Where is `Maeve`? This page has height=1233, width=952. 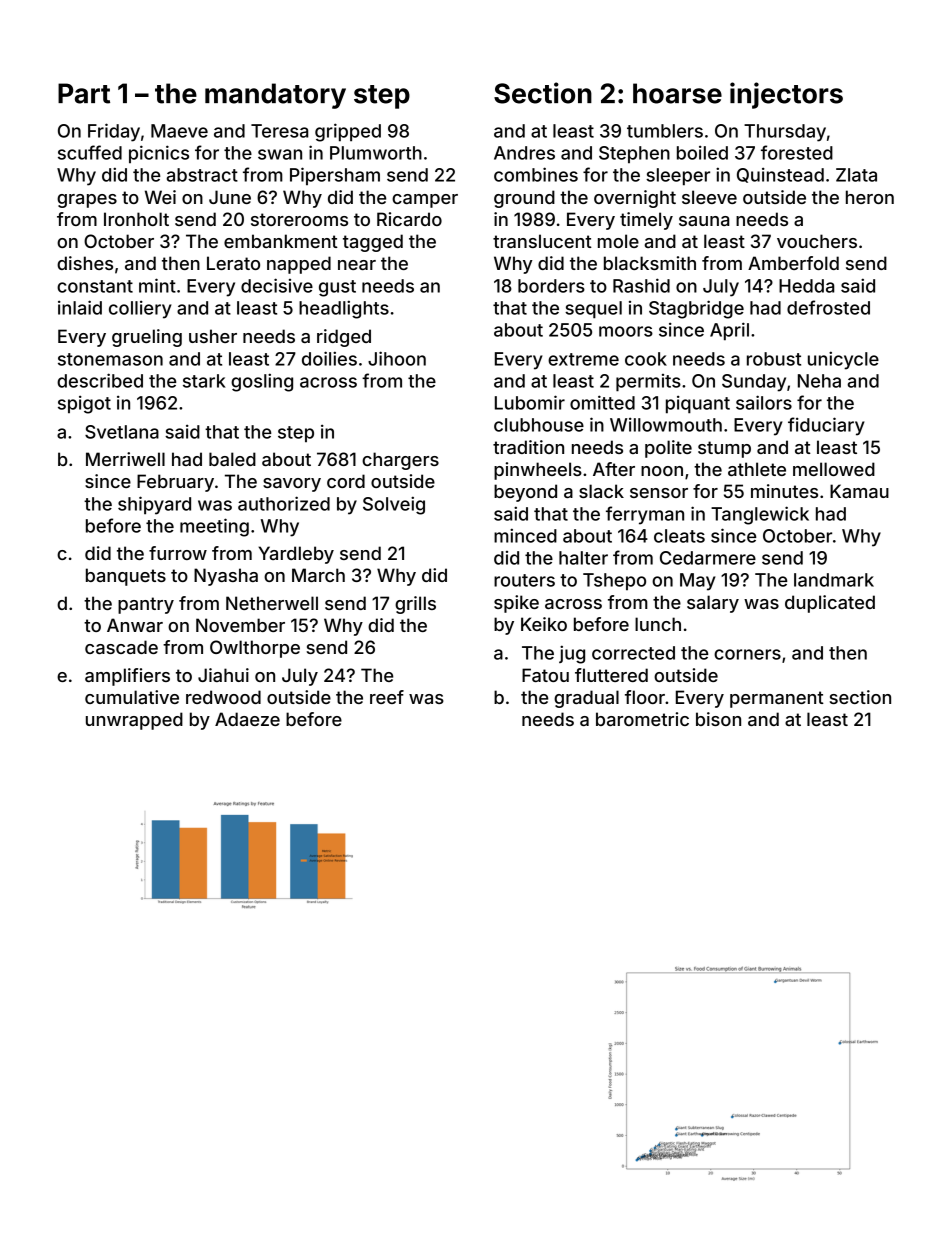
Maeve is located at coordinates (179, 131).
